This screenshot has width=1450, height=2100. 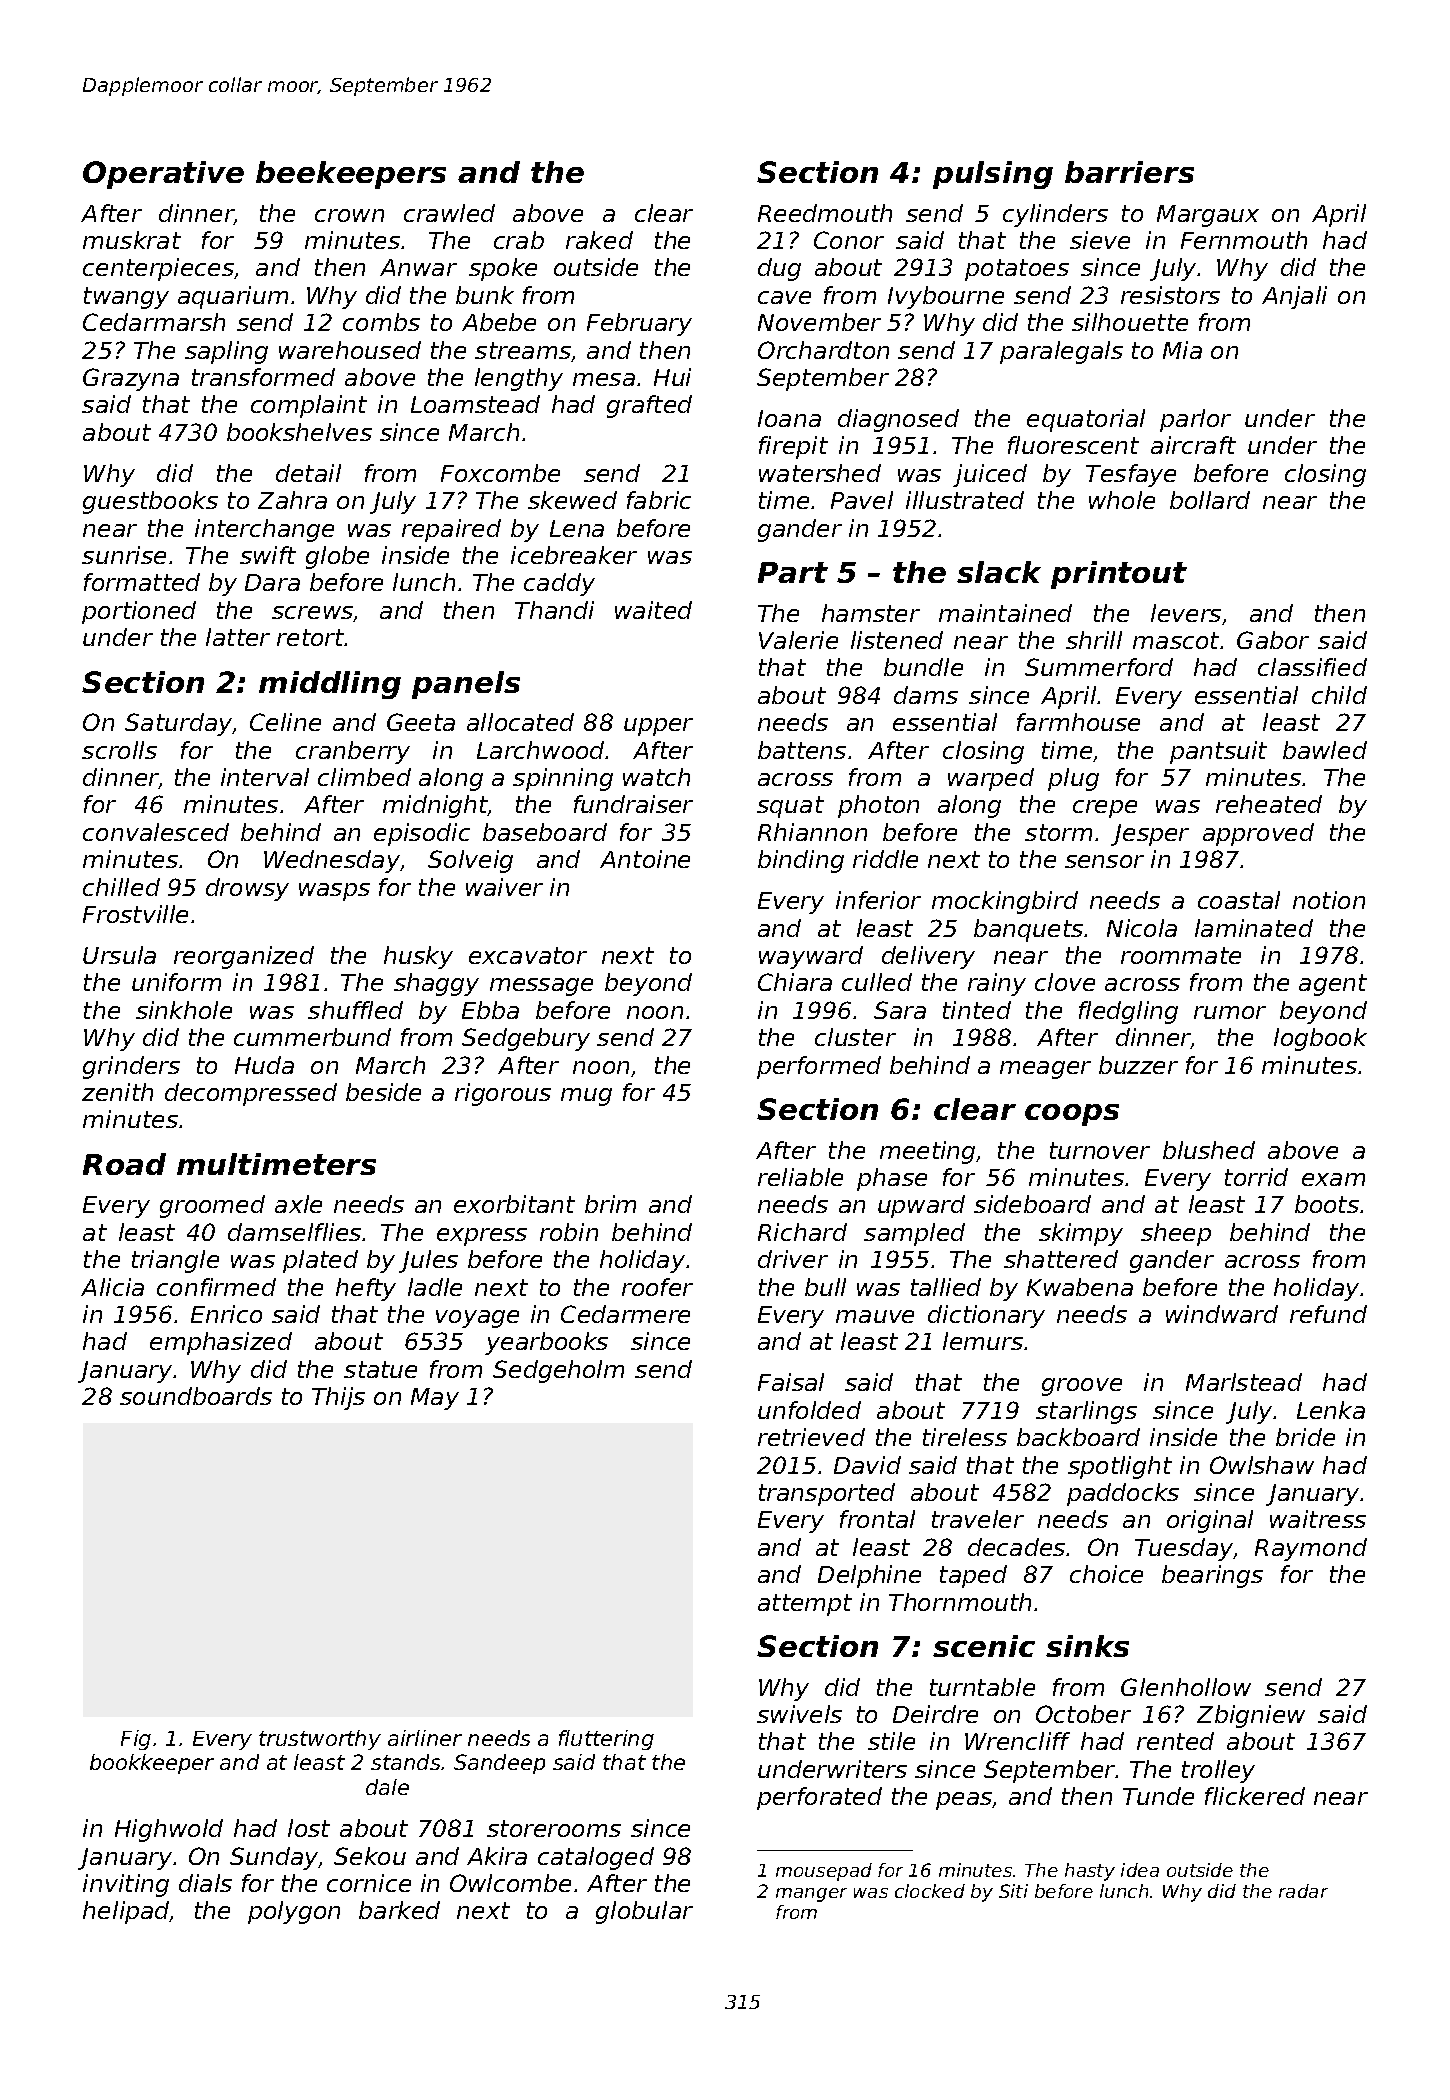 What do you see at coordinates (1251, 1716) in the screenshot?
I see `Zbigniew` at bounding box center [1251, 1716].
